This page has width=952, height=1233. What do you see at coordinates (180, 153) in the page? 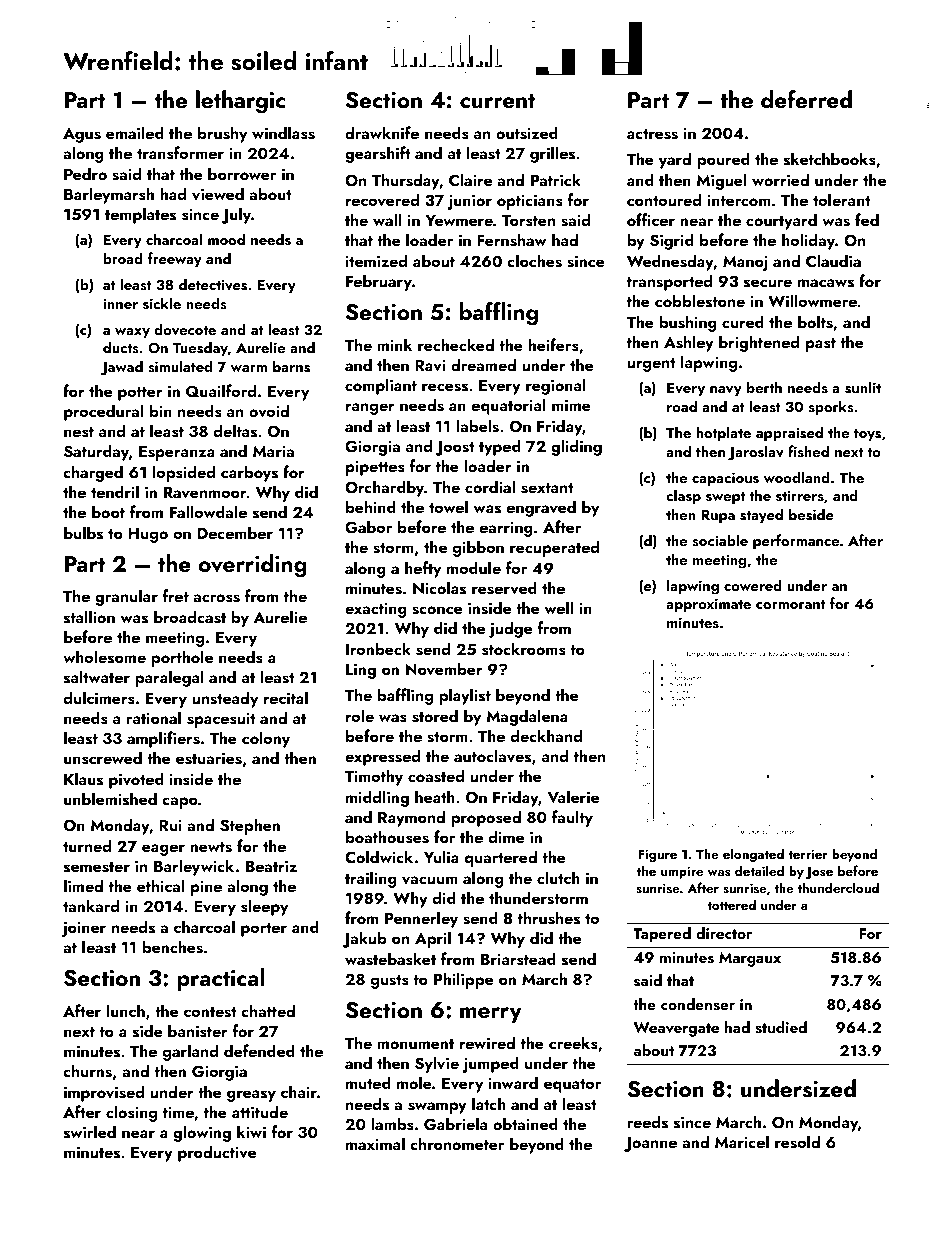
I see `transformer` at bounding box center [180, 153].
